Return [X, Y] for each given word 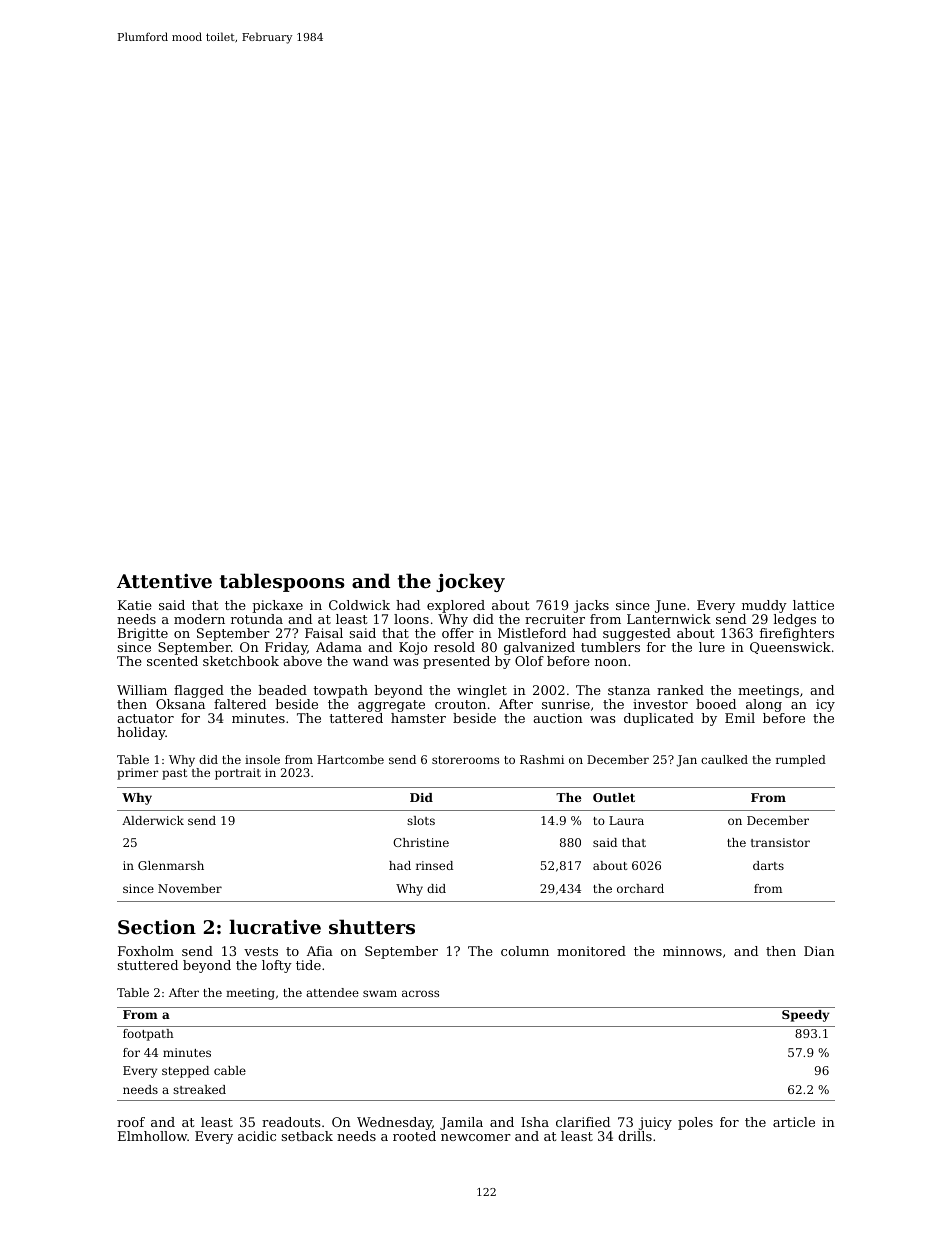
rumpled [801, 761]
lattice [813, 605]
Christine [421, 842]
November [190, 888]
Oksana [180, 704]
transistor [780, 842]
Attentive [164, 581]
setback [307, 1136]
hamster [418, 718]
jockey [470, 582]
